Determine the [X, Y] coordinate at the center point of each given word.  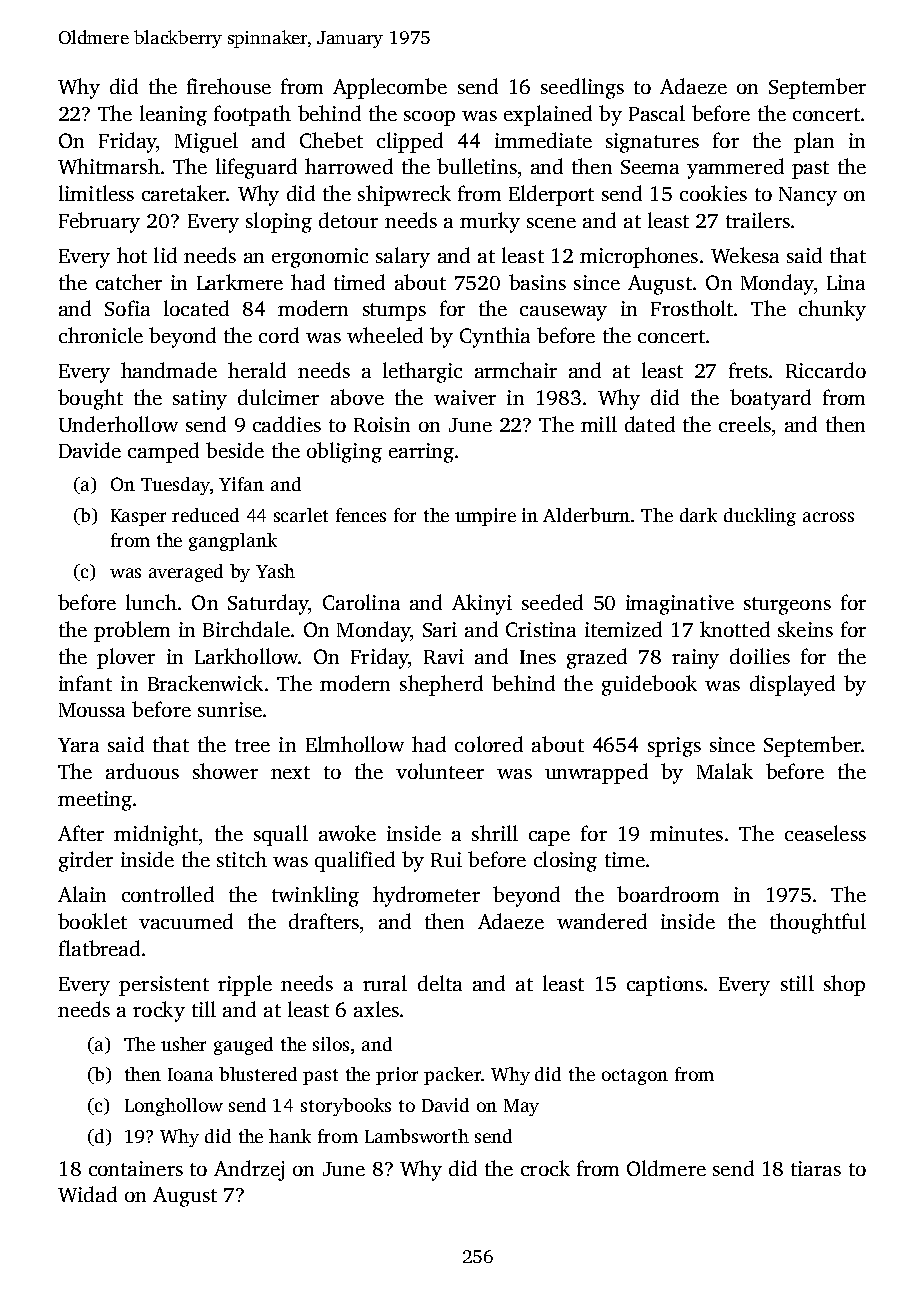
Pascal [657, 113]
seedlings [582, 88]
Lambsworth [417, 1136]
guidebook [649, 685]
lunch [151, 602]
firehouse [229, 86]
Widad [87, 1194]
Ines [538, 657]
